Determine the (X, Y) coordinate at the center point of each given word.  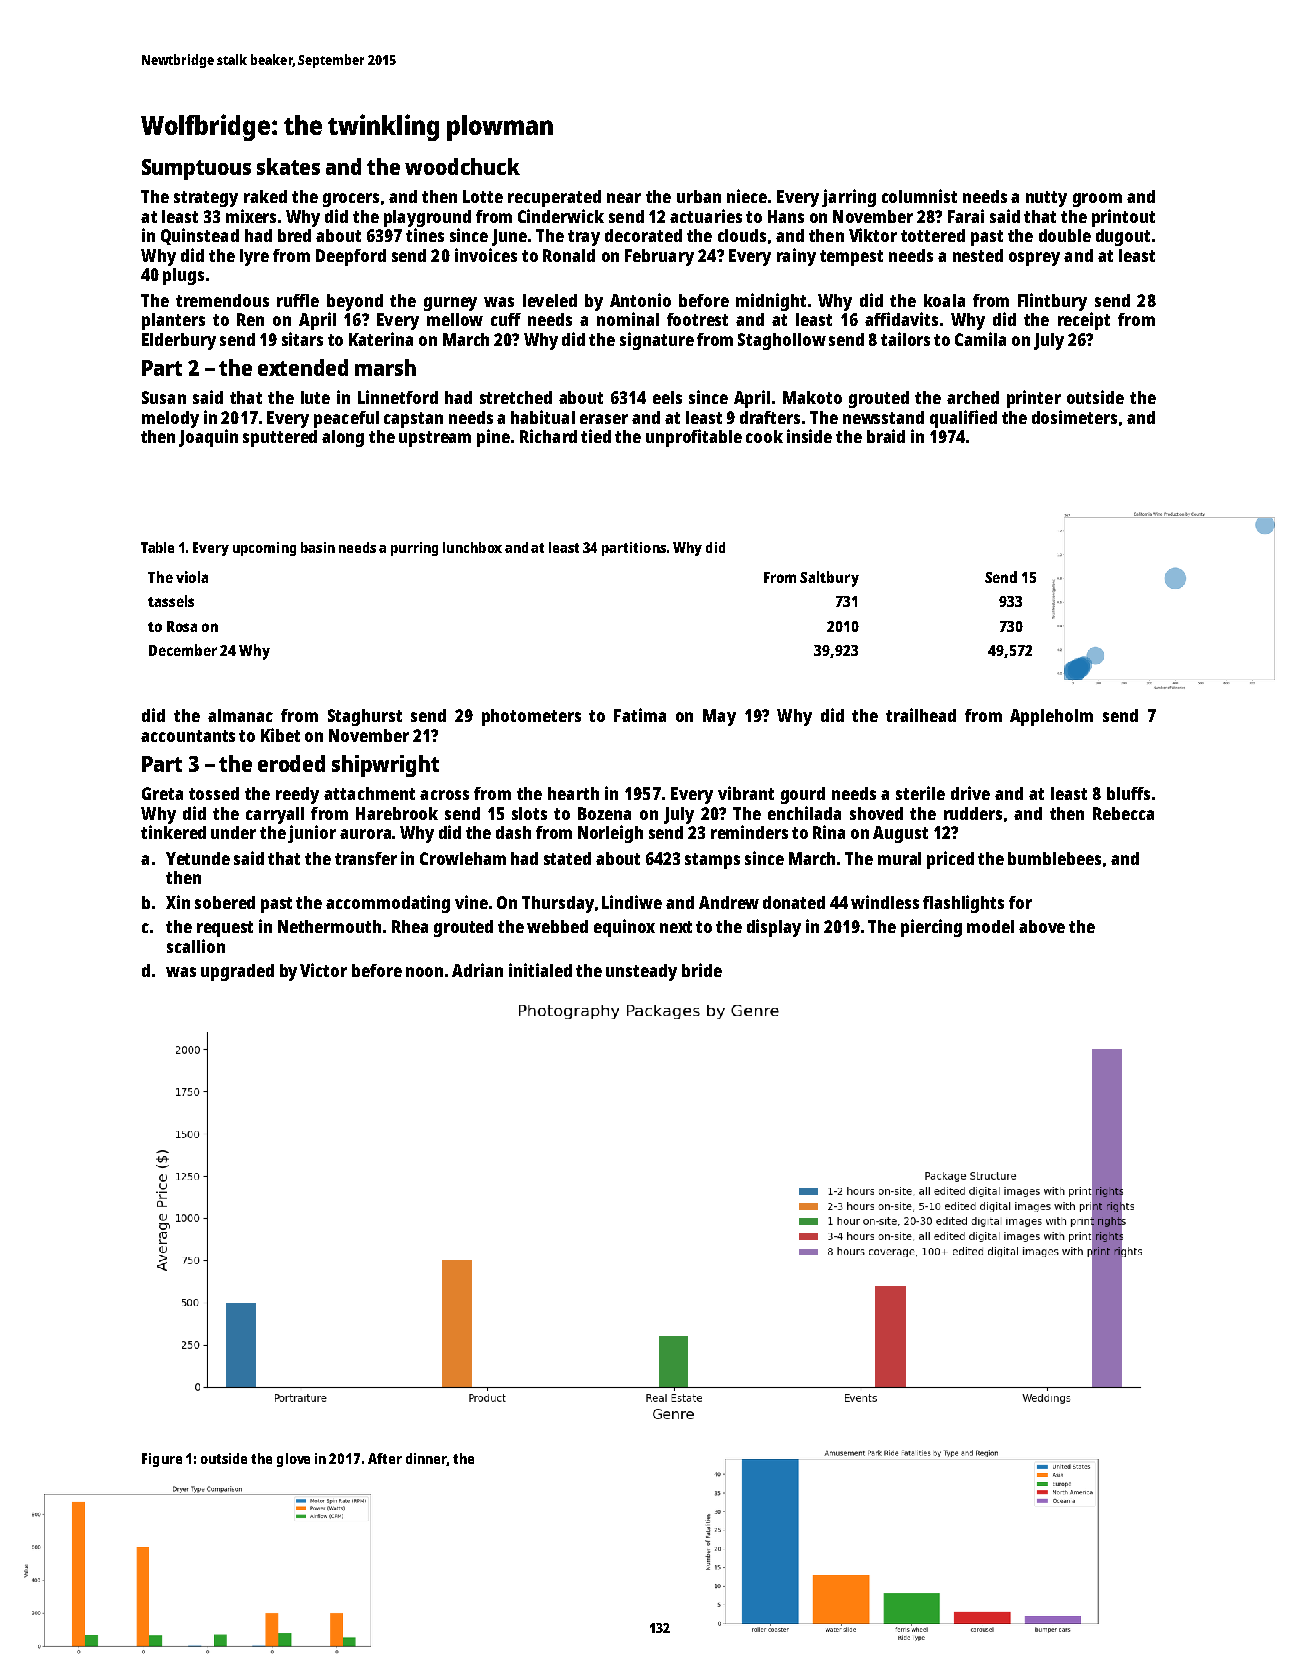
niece (747, 196)
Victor (323, 970)
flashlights (963, 904)
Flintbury (1052, 302)
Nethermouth (329, 926)
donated (794, 902)
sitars (302, 339)
